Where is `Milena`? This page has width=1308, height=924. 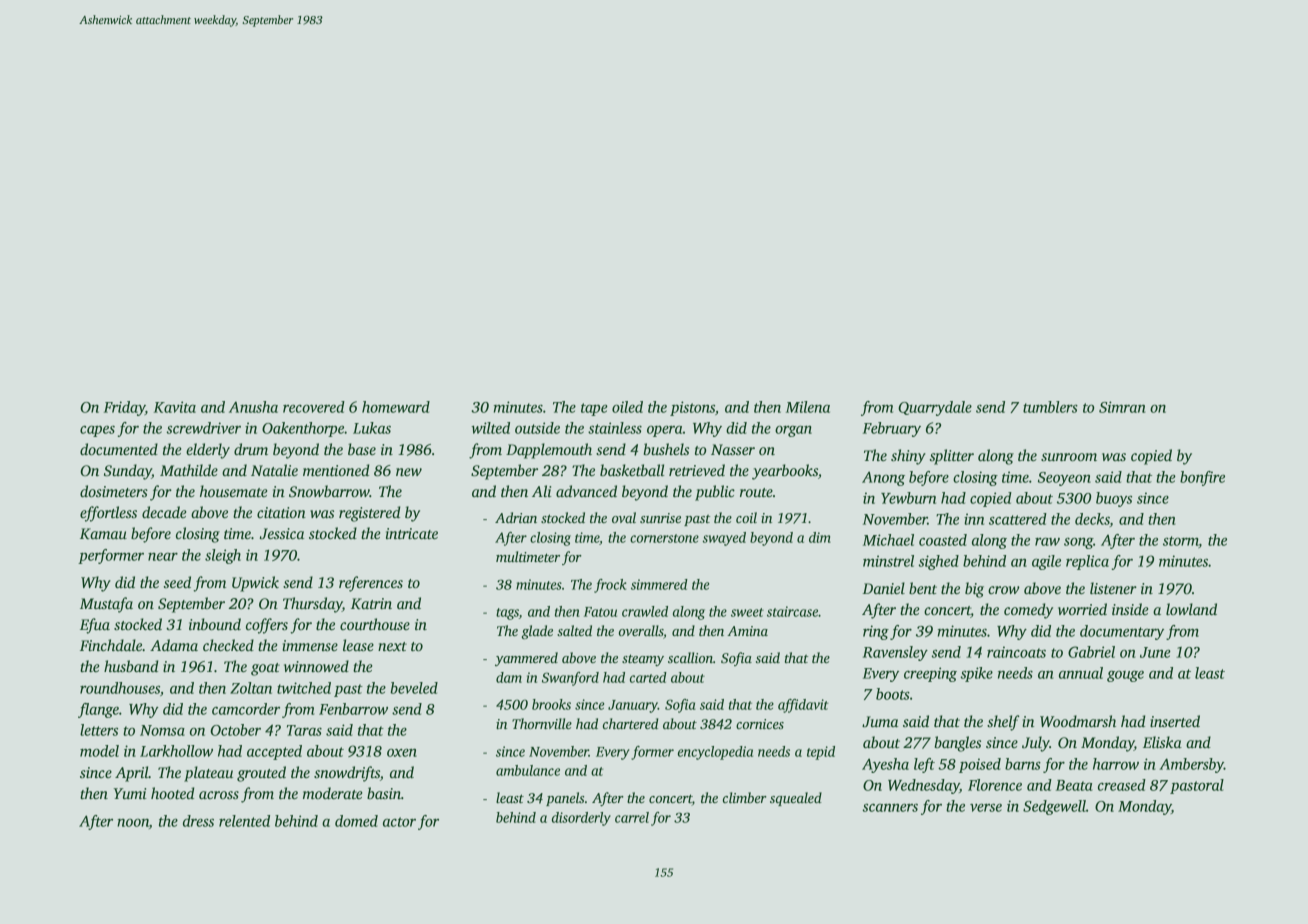 Milena is located at coordinates (808, 407).
